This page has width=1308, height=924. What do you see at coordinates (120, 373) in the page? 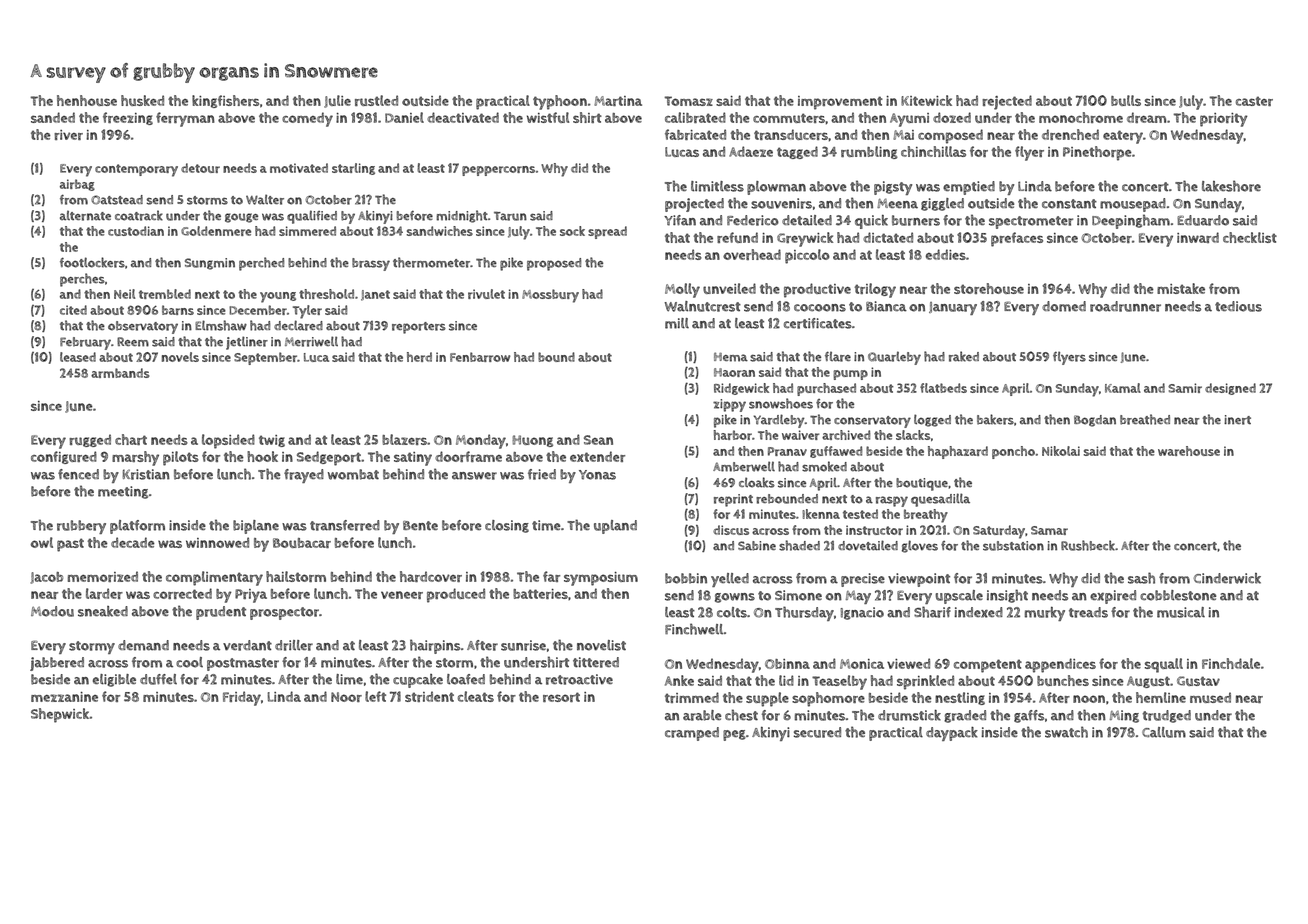
I see `armbands` at bounding box center [120, 373].
